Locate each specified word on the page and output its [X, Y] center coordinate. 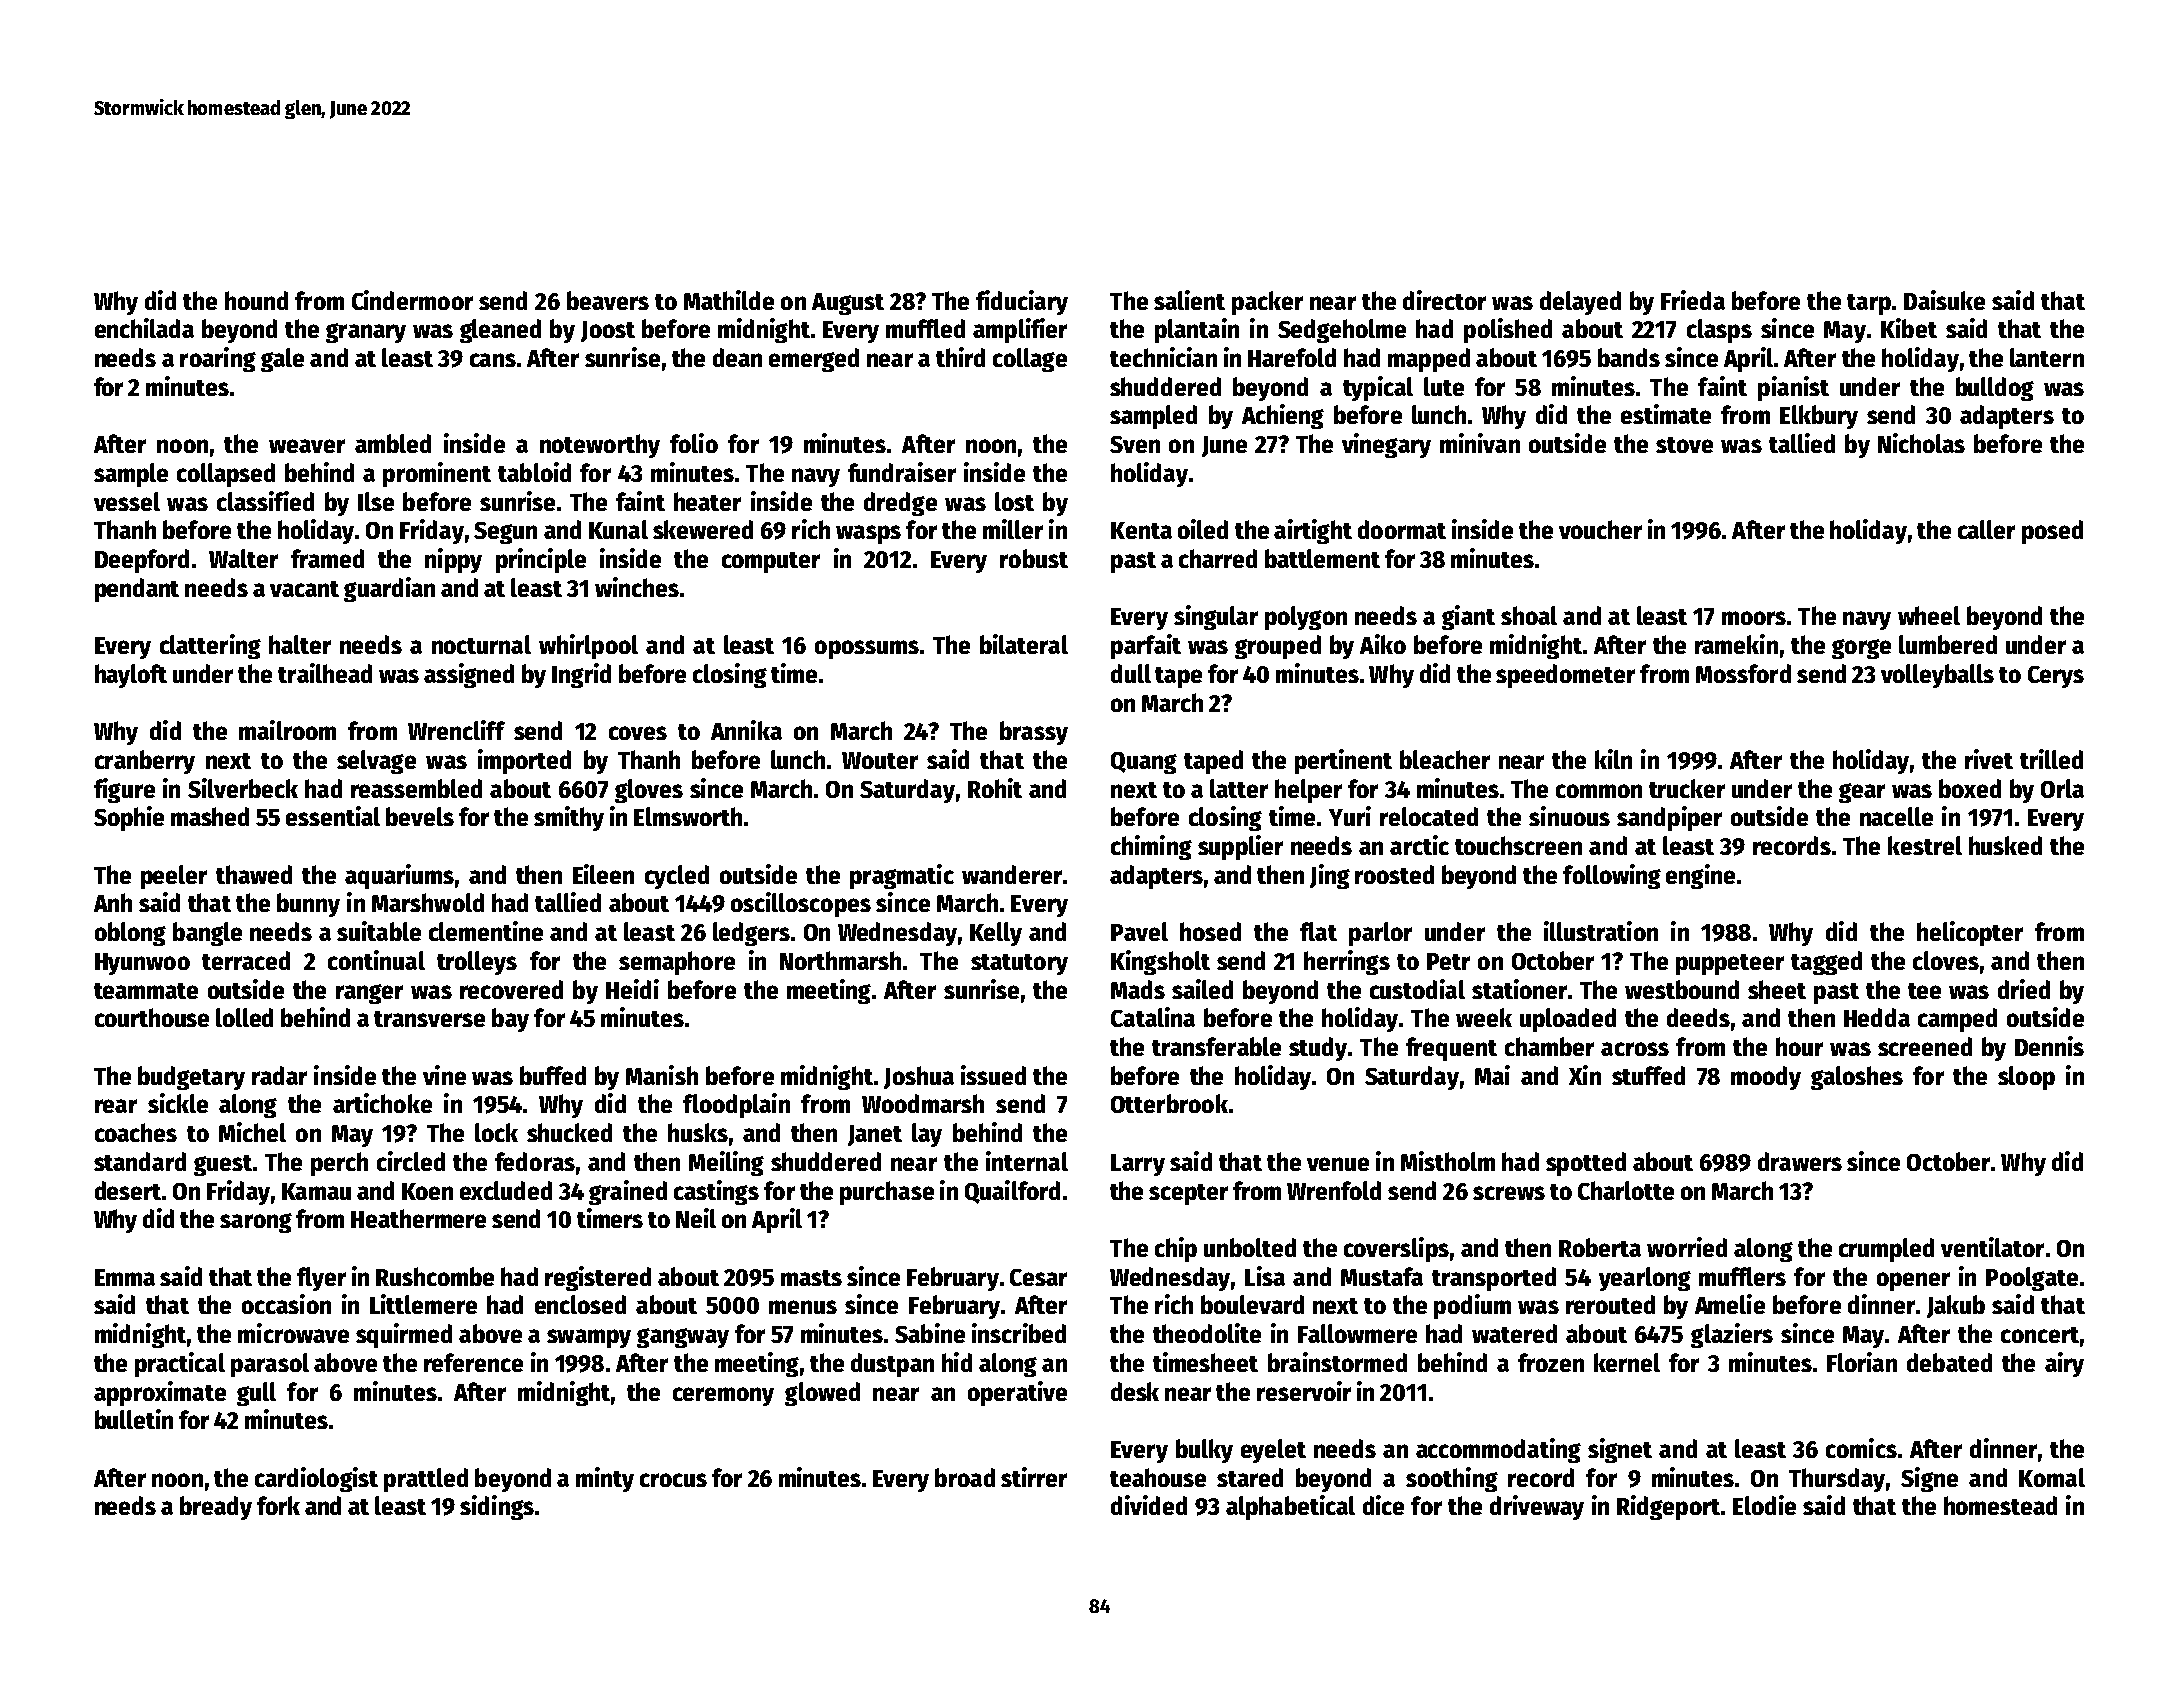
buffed [553, 1075]
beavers [608, 300]
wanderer [1012, 874]
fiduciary [1022, 302]
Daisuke [1944, 300]
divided [1149, 1505]
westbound [1682, 989]
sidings [497, 1507]
